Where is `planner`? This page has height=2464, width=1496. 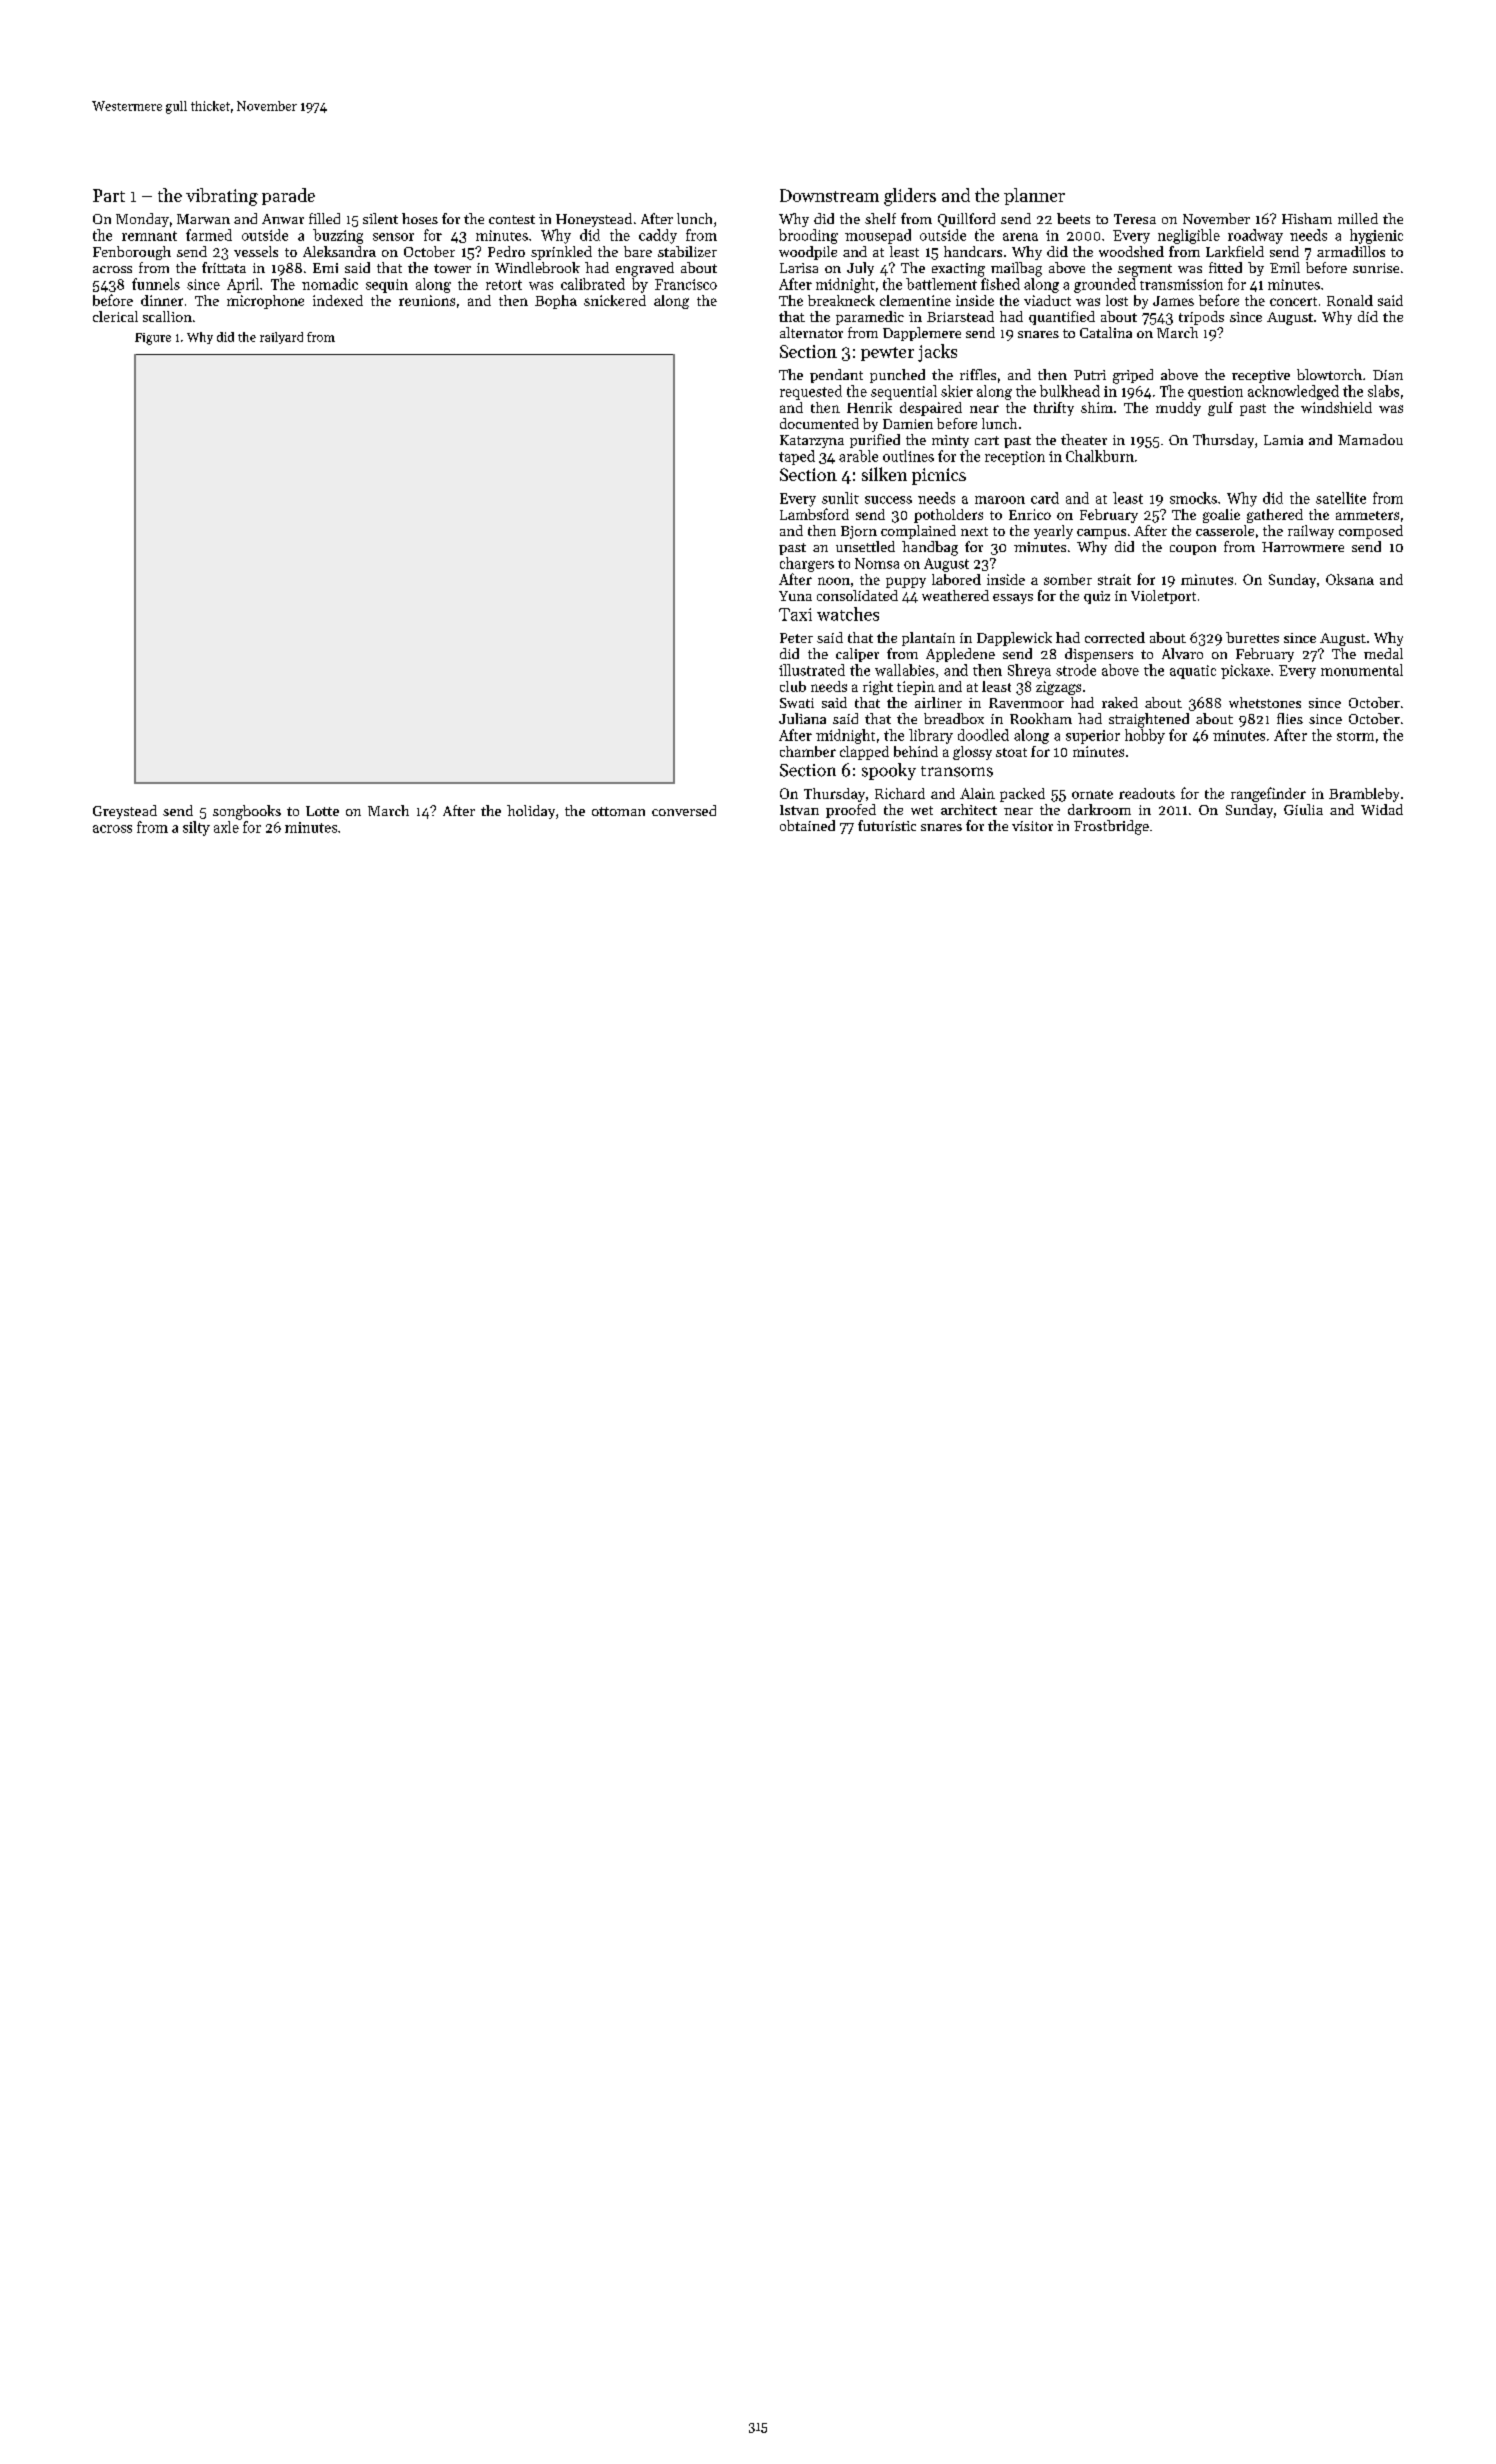 planner is located at coordinates (1034, 196).
